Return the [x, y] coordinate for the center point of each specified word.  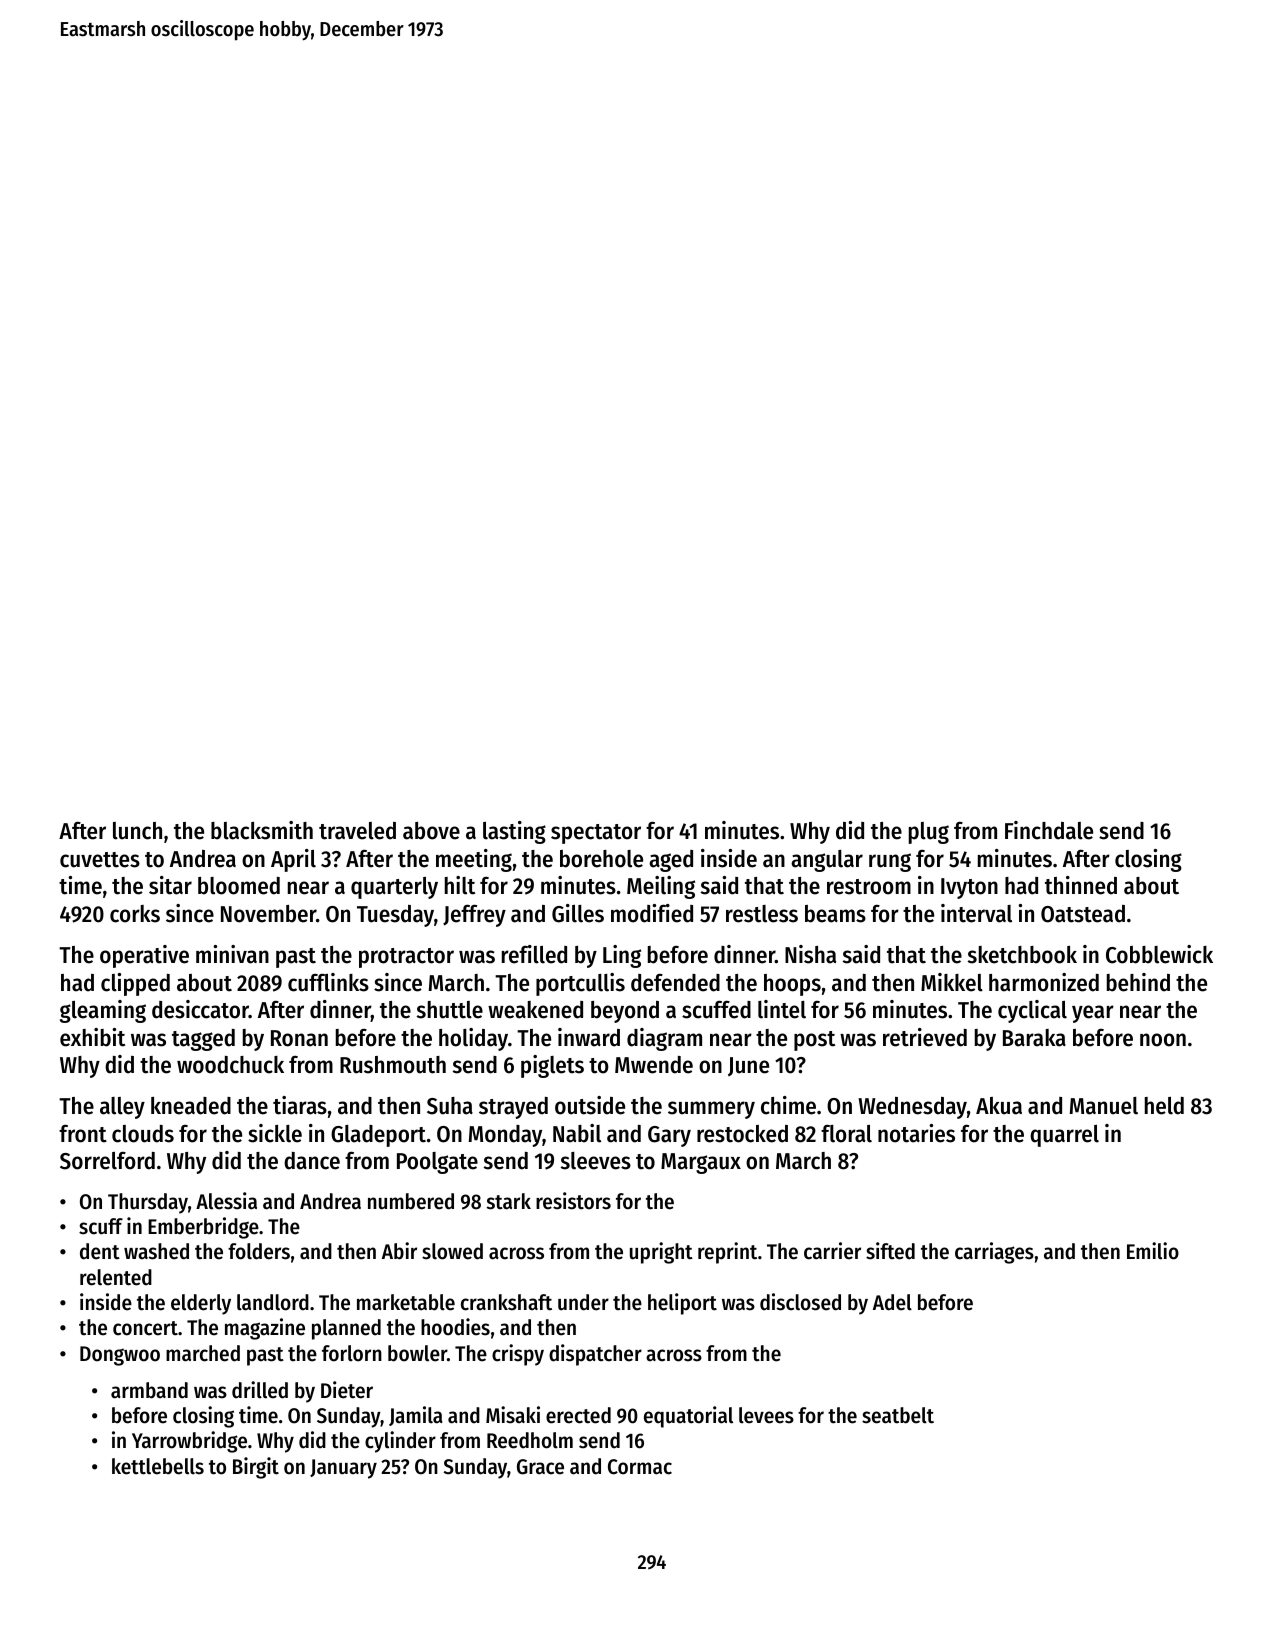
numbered [411, 1201]
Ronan [299, 1038]
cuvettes [100, 860]
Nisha [810, 954]
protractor [406, 958]
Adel [892, 1302]
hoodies [455, 1327]
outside [590, 1105]
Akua [999, 1106]
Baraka [1034, 1038]
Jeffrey [474, 915]
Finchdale [1049, 830]
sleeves [596, 1161]
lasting [514, 832]
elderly [201, 1304]
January [343, 1469]
